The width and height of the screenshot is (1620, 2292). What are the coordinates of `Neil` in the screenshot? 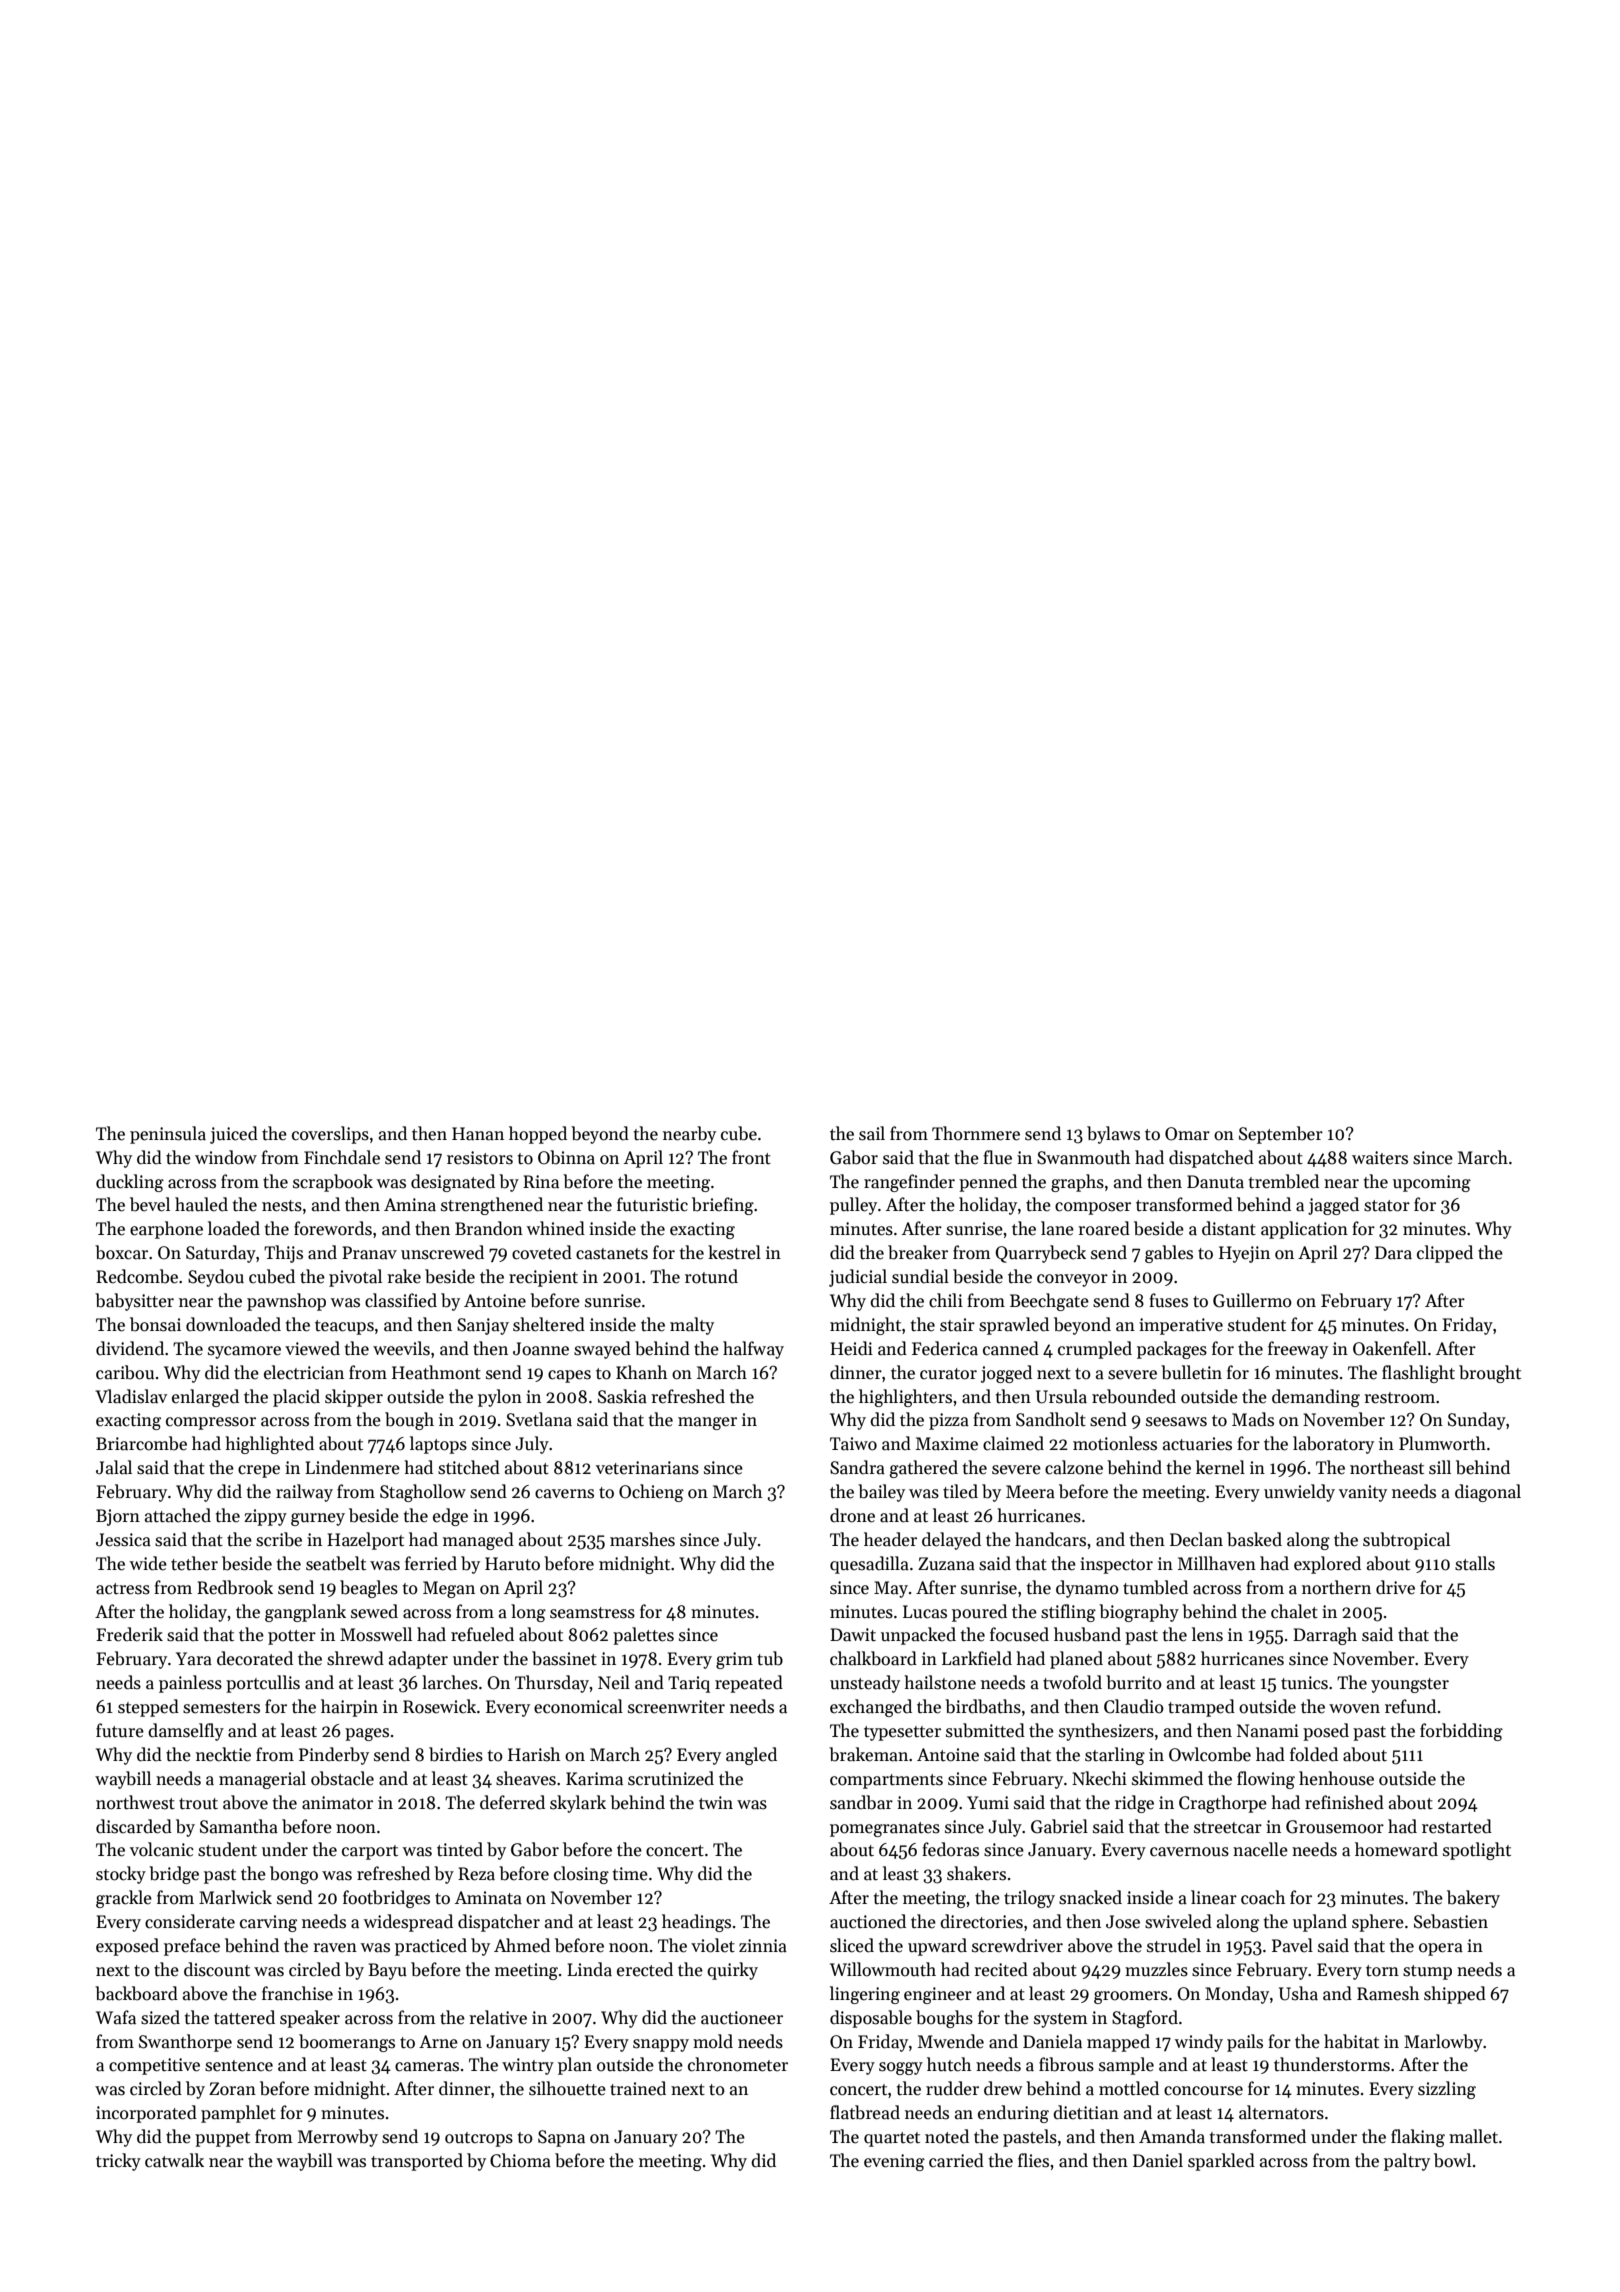 It's located at (614, 1682).
